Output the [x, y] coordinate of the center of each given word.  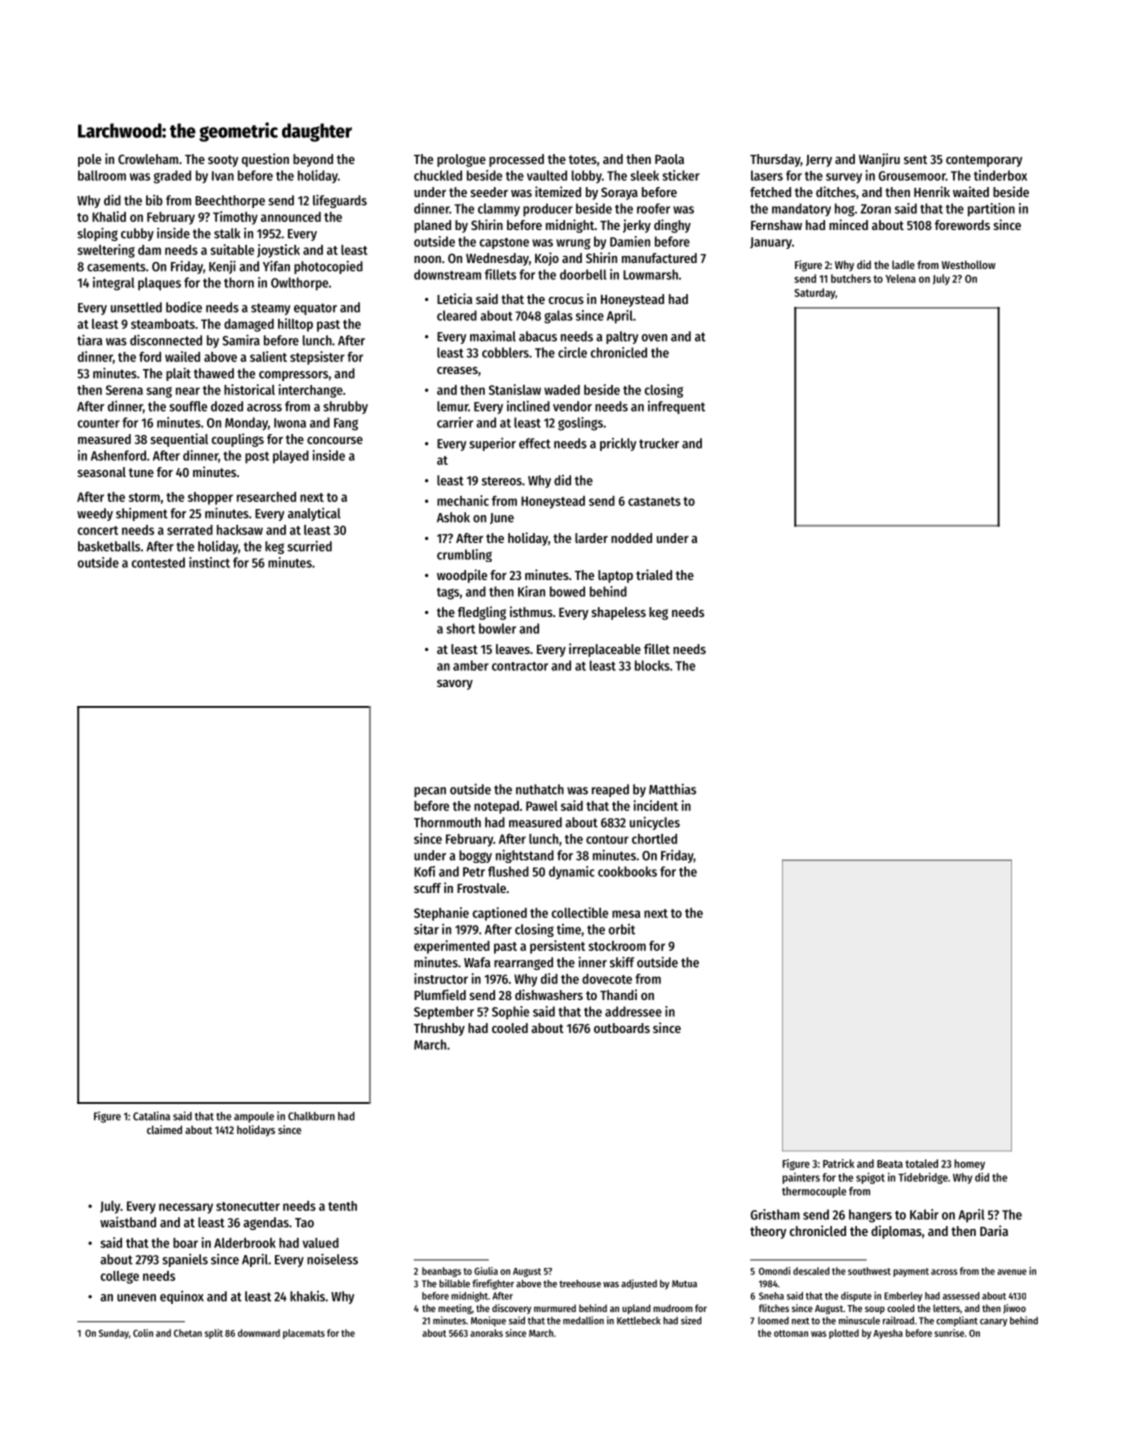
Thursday [775, 160]
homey [969, 1164]
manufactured [659, 258]
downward [259, 1333]
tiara [90, 340]
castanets [654, 501]
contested [158, 562]
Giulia [486, 1271]
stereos [502, 481]
